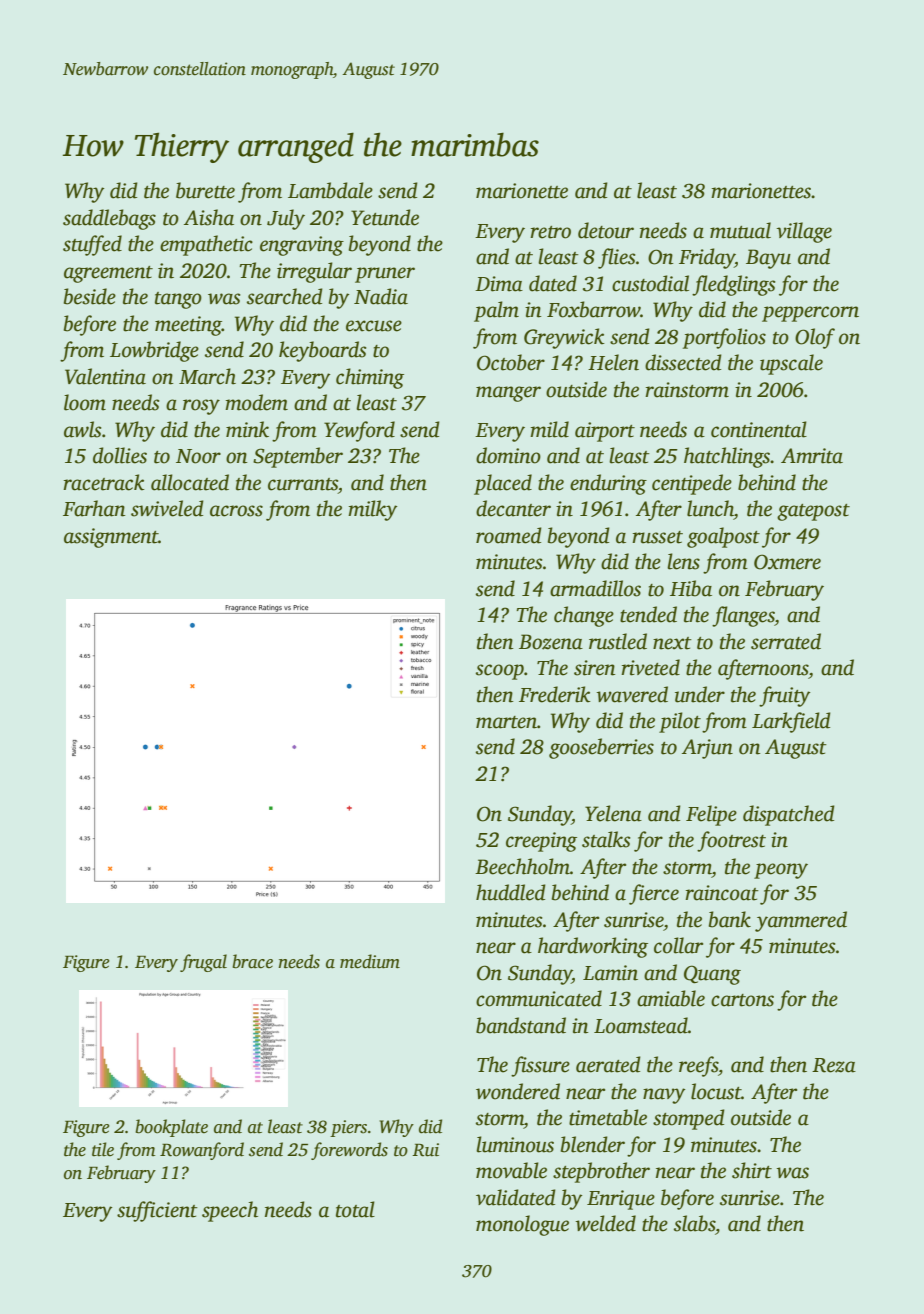 The image size is (924, 1314). Describe the element at coordinates (109, 219) in the screenshot. I see `saddlebags` at that location.
